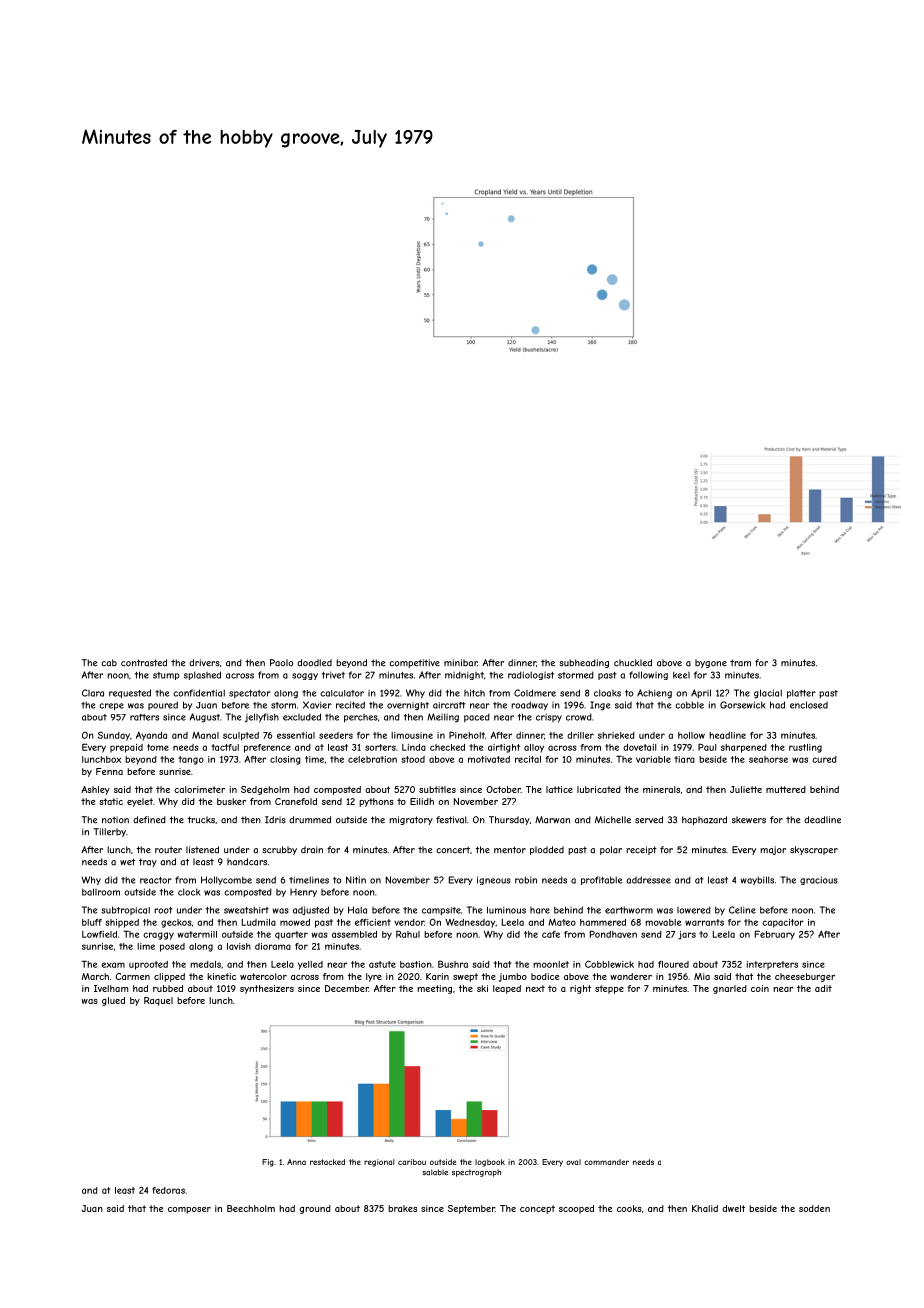 Image resolution: width=924 pixels, height=1308 pixels. I want to click on crepe, so click(111, 707).
